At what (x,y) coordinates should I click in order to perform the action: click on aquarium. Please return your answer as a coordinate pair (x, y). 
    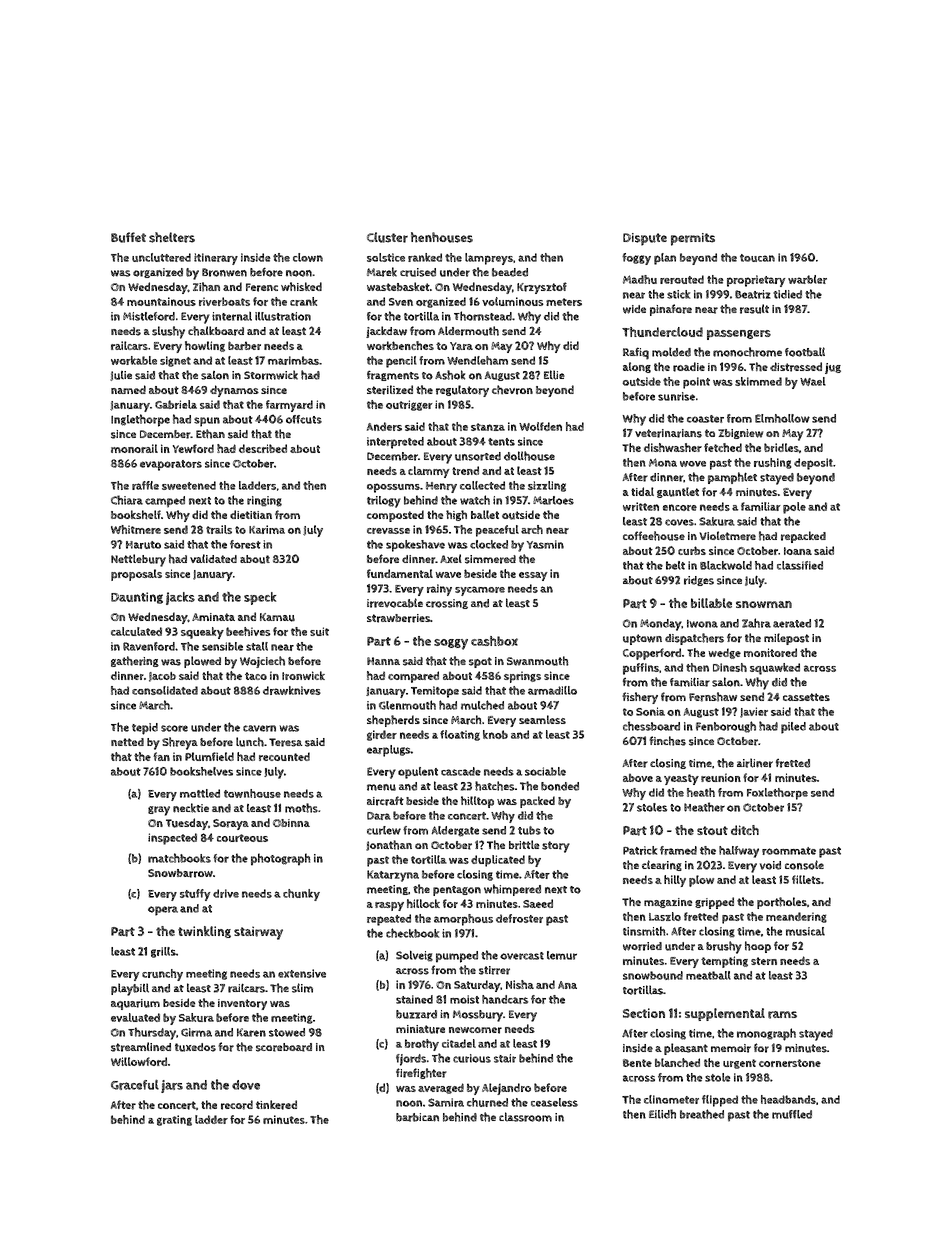
    Looking at the image, I should click on (135, 1004).
